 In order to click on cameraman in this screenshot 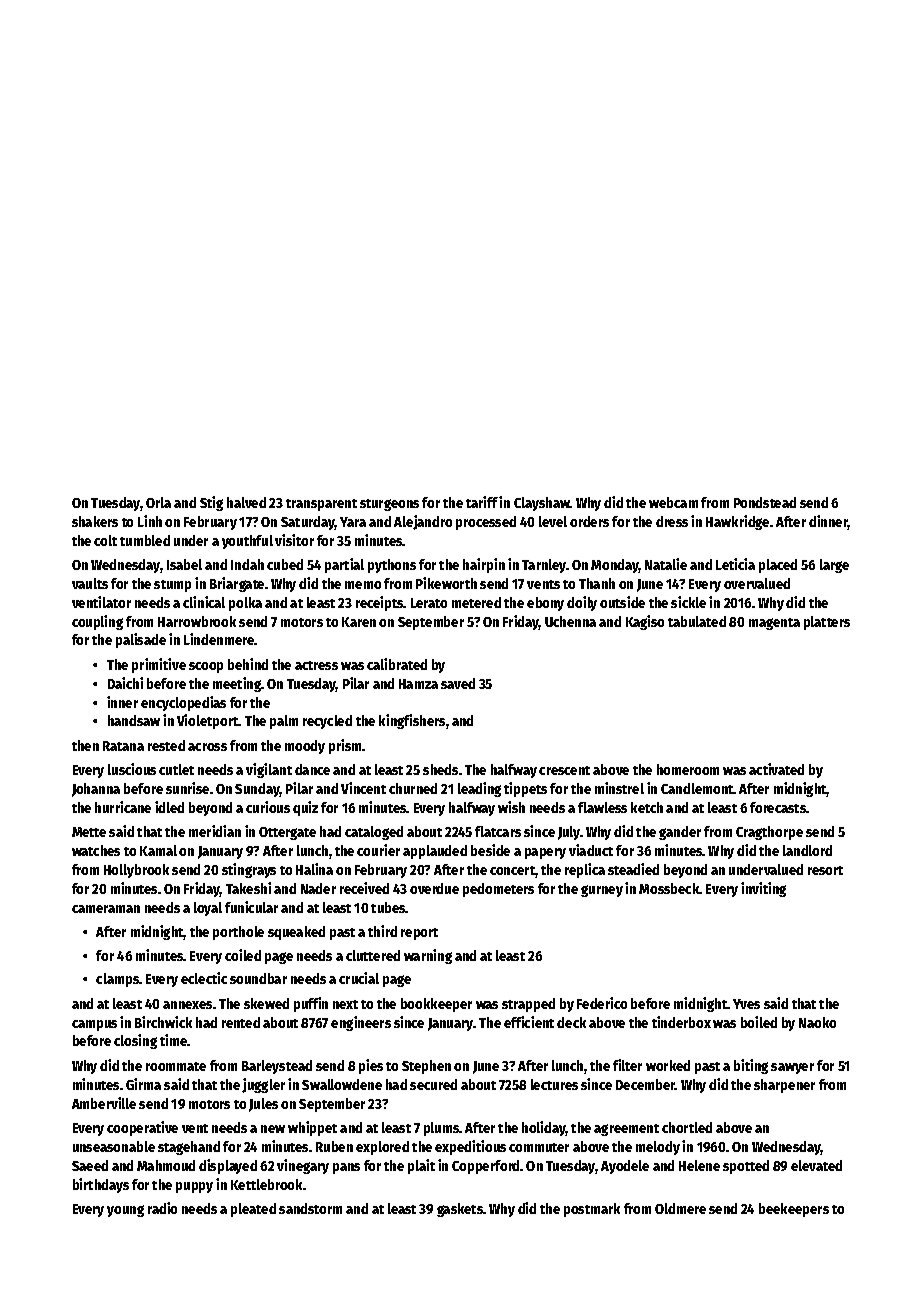, I will do `click(106, 909)`.
